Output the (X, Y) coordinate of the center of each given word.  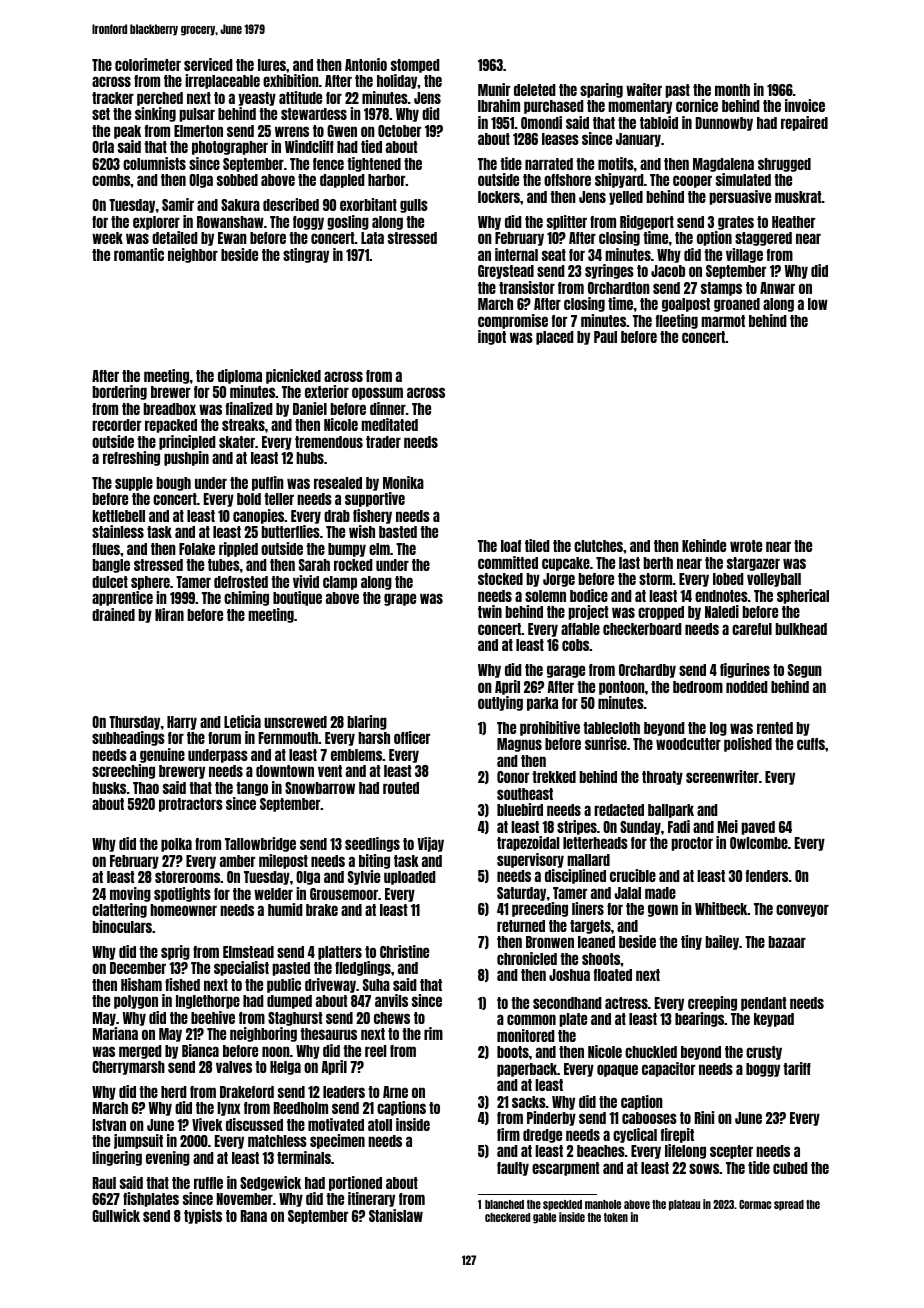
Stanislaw (396, 1215)
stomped (415, 66)
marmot (723, 321)
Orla (103, 147)
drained (113, 614)
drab (337, 516)
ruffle (208, 1183)
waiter (644, 89)
